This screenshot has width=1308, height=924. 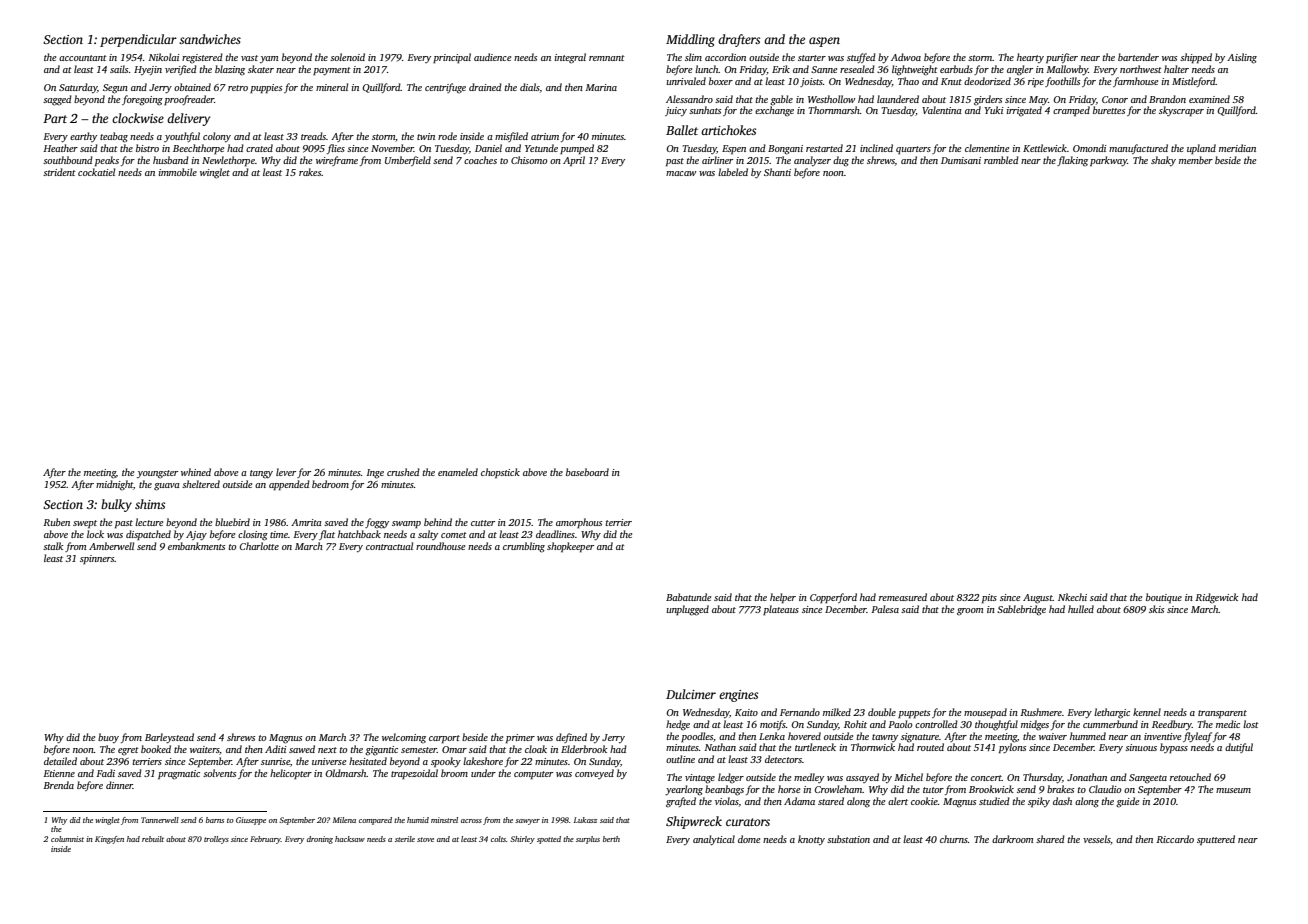 I want to click on sandwiches, so click(x=210, y=39).
